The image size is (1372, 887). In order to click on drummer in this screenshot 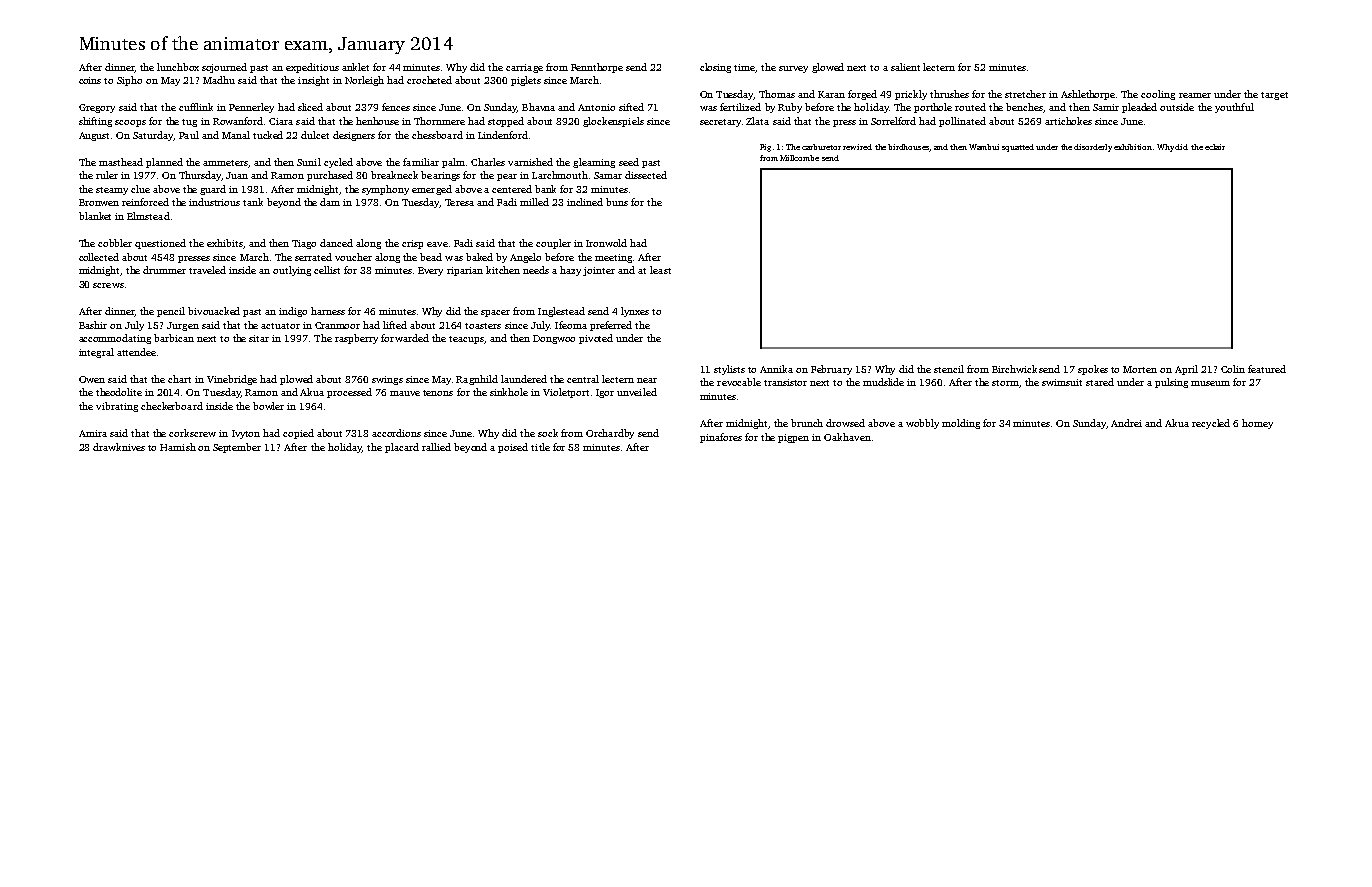, I will do `click(164, 270)`.
